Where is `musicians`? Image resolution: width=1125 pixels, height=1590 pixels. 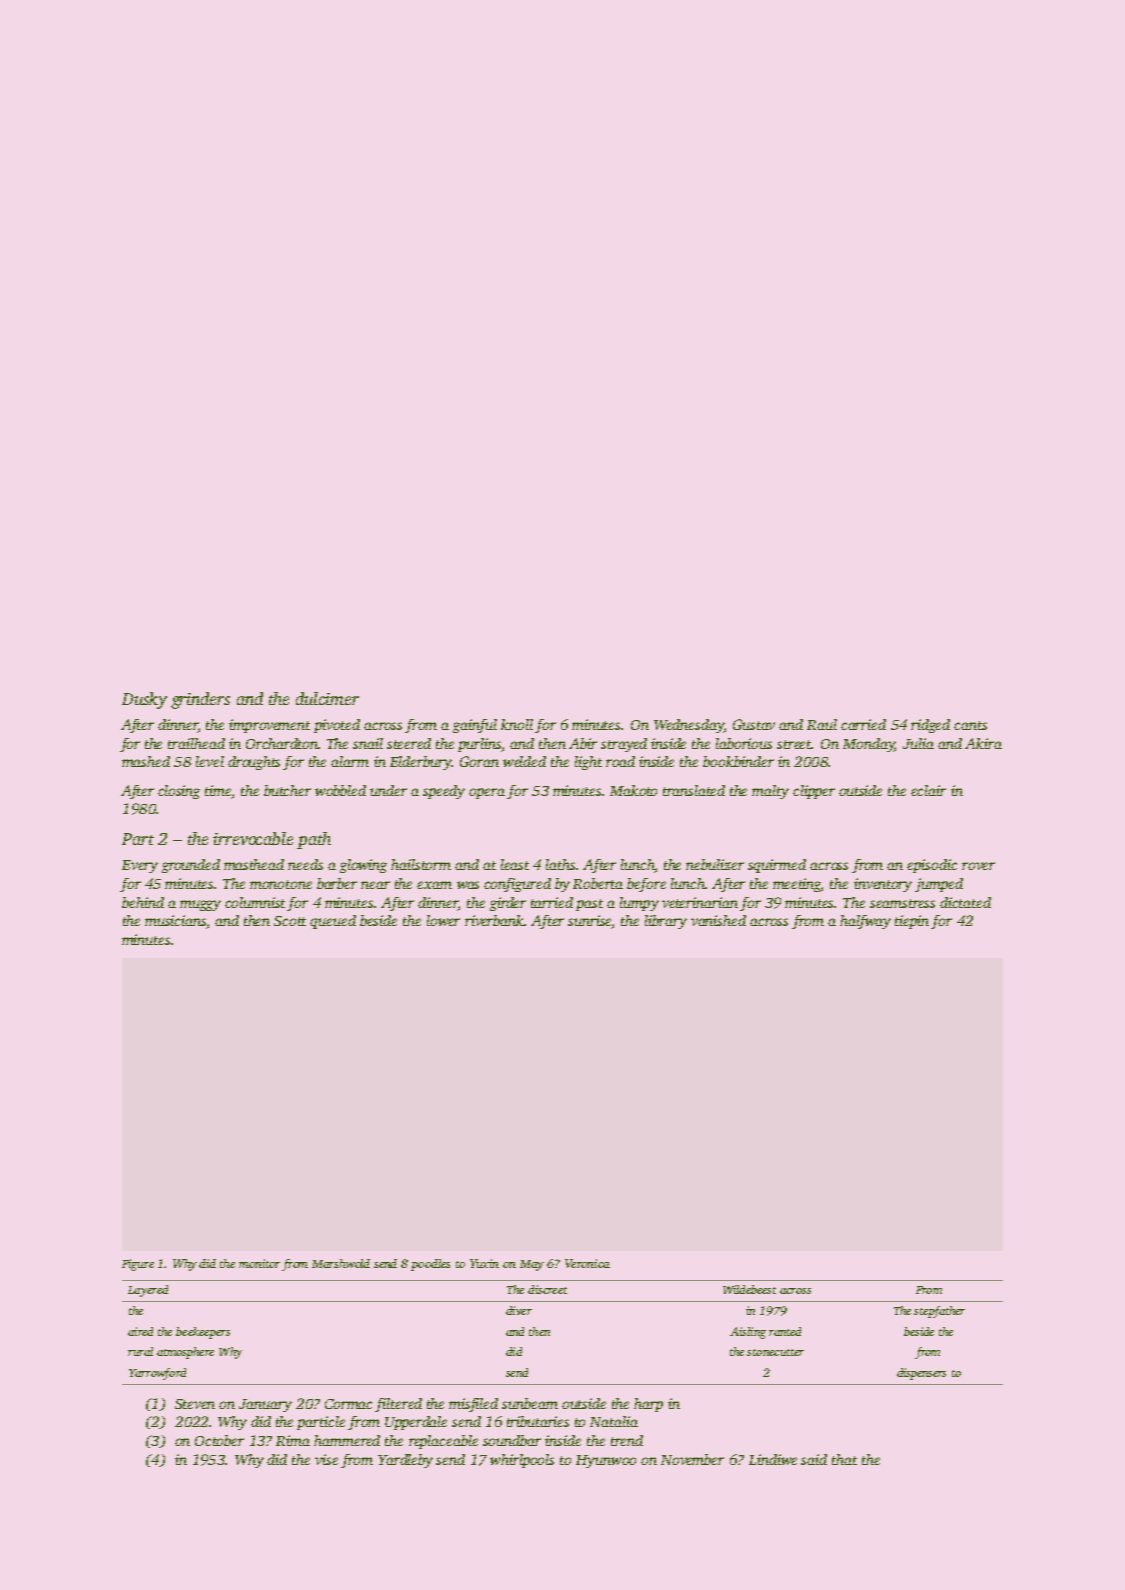
musicians is located at coordinates (176, 922).
